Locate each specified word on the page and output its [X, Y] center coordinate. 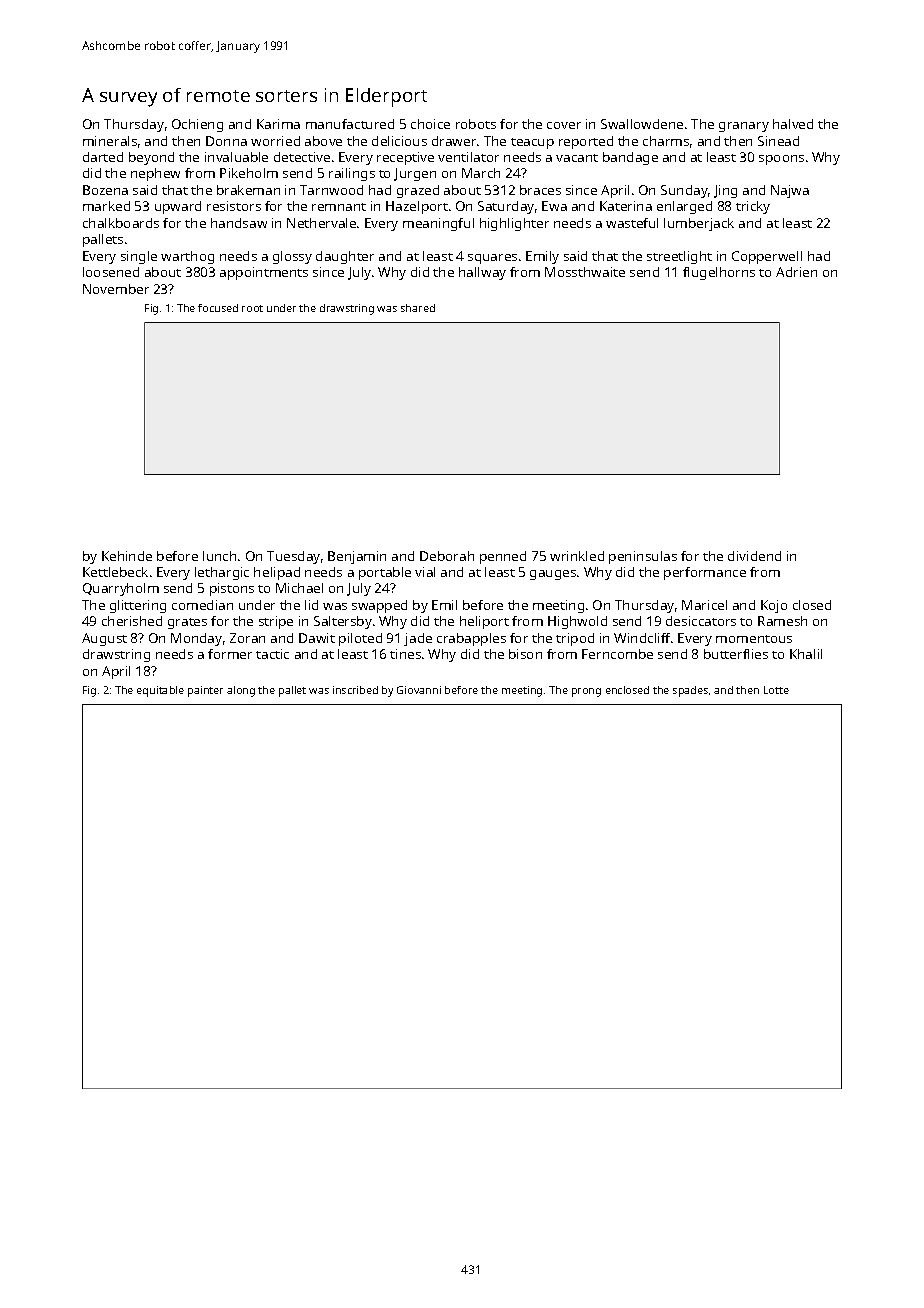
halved [793, 124]
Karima [278, 124]
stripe [276, 622]
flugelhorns [719, 273]
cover [564, 125]
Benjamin [357, 557]
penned [503, 557]
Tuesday [293, 557]
